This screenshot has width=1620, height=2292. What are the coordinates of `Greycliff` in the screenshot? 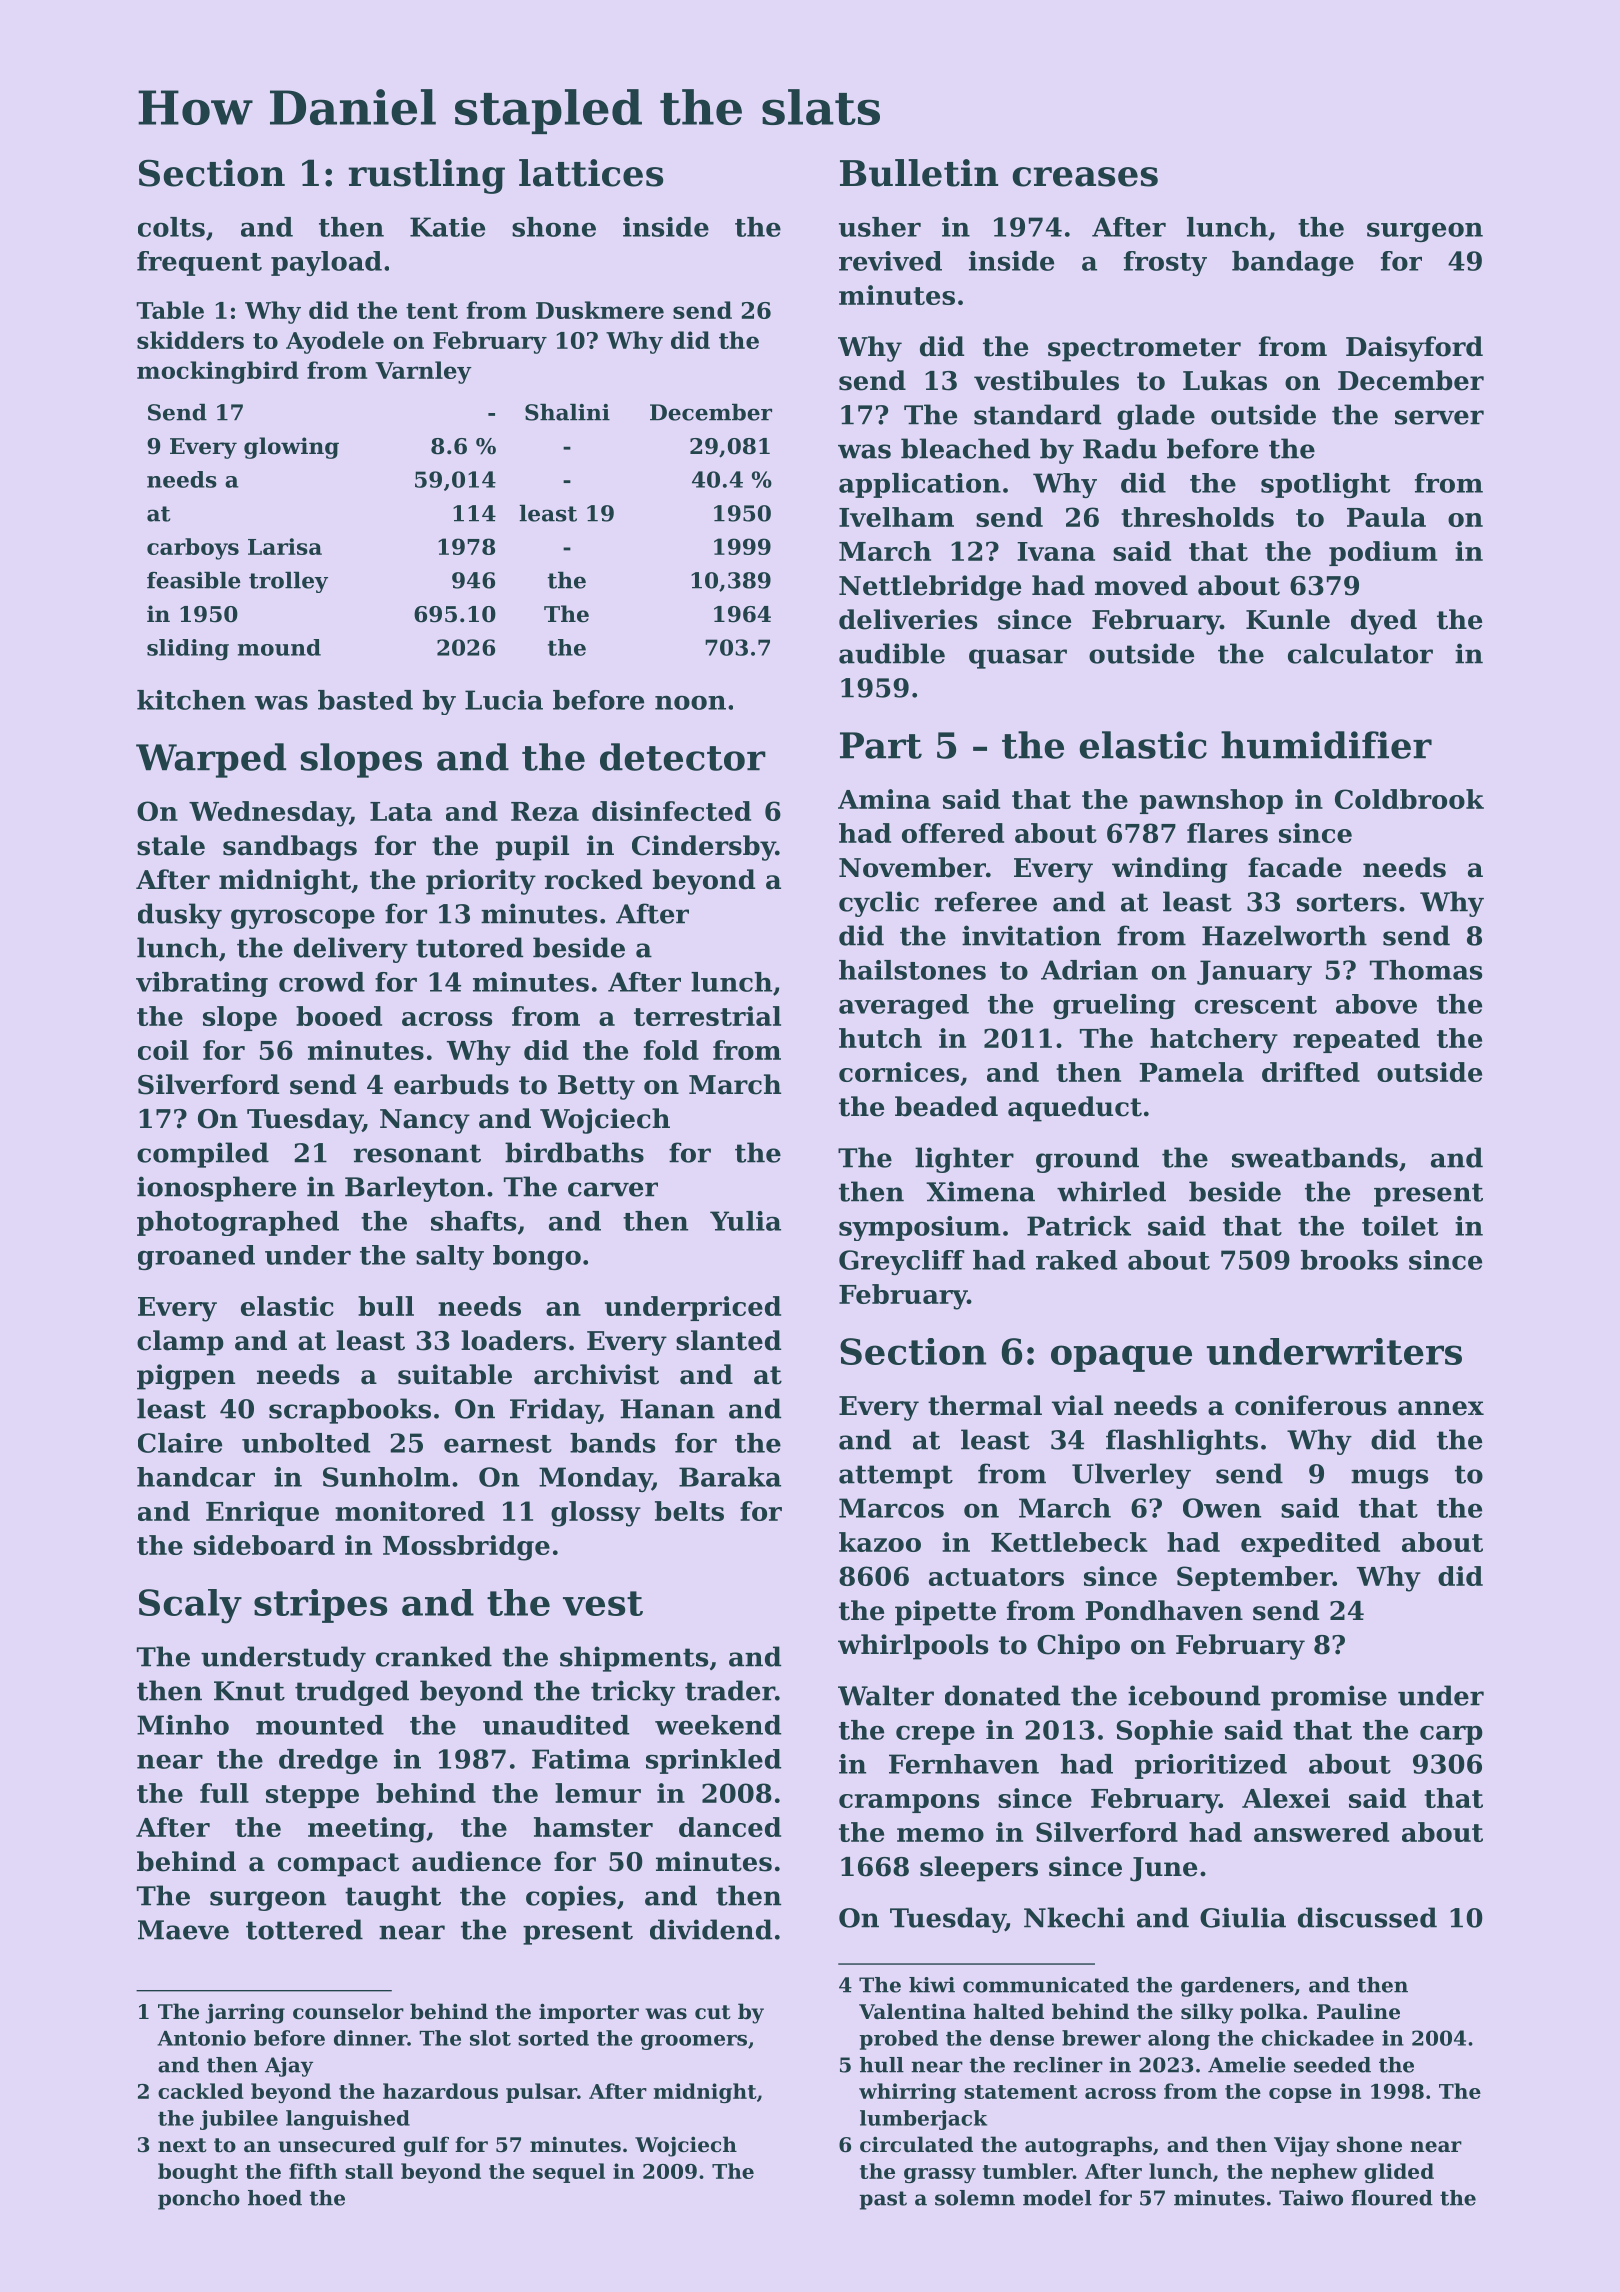 It's located at (902, 1262).
